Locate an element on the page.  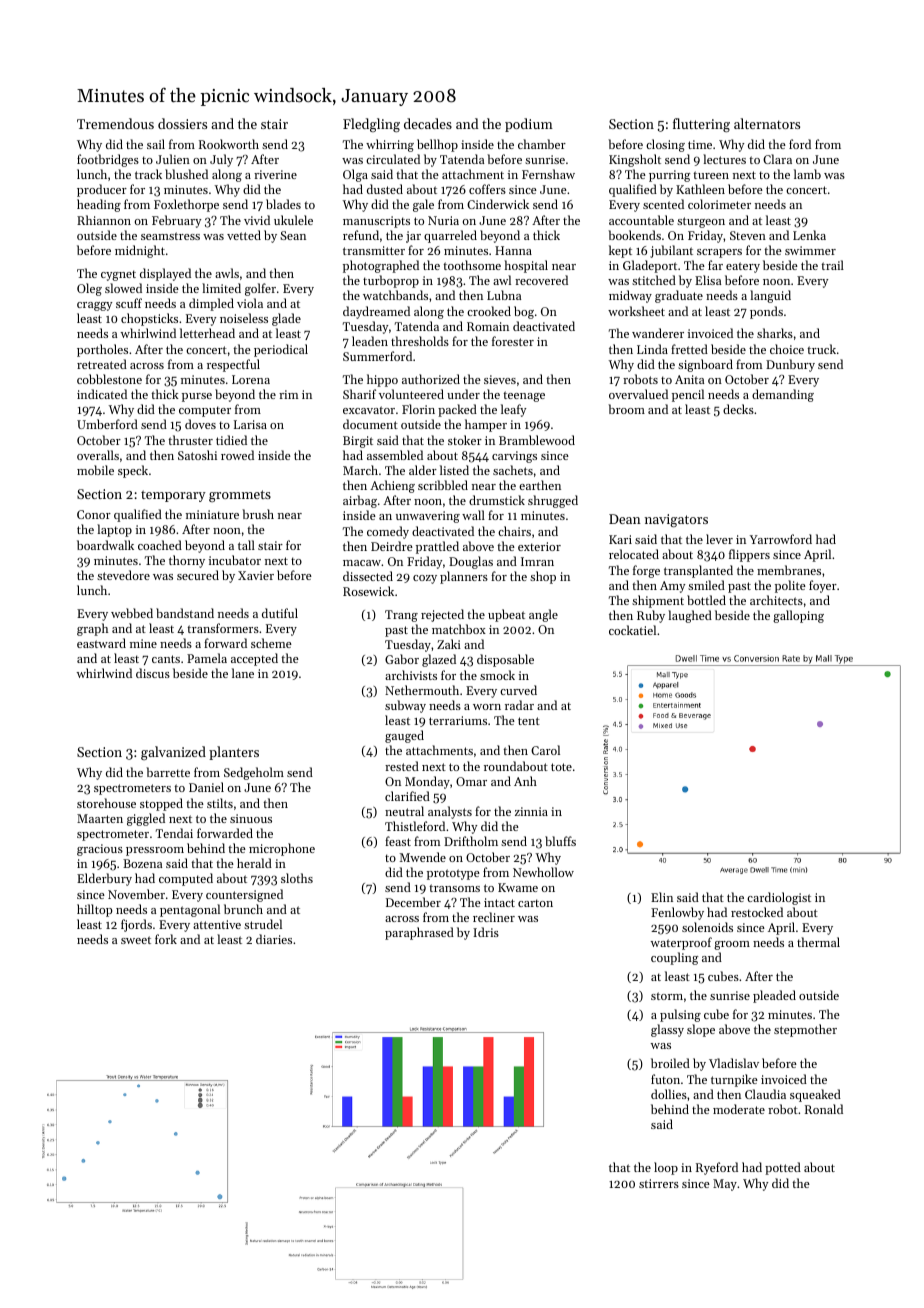
cardiologist is located at coordinates (779, 898).
